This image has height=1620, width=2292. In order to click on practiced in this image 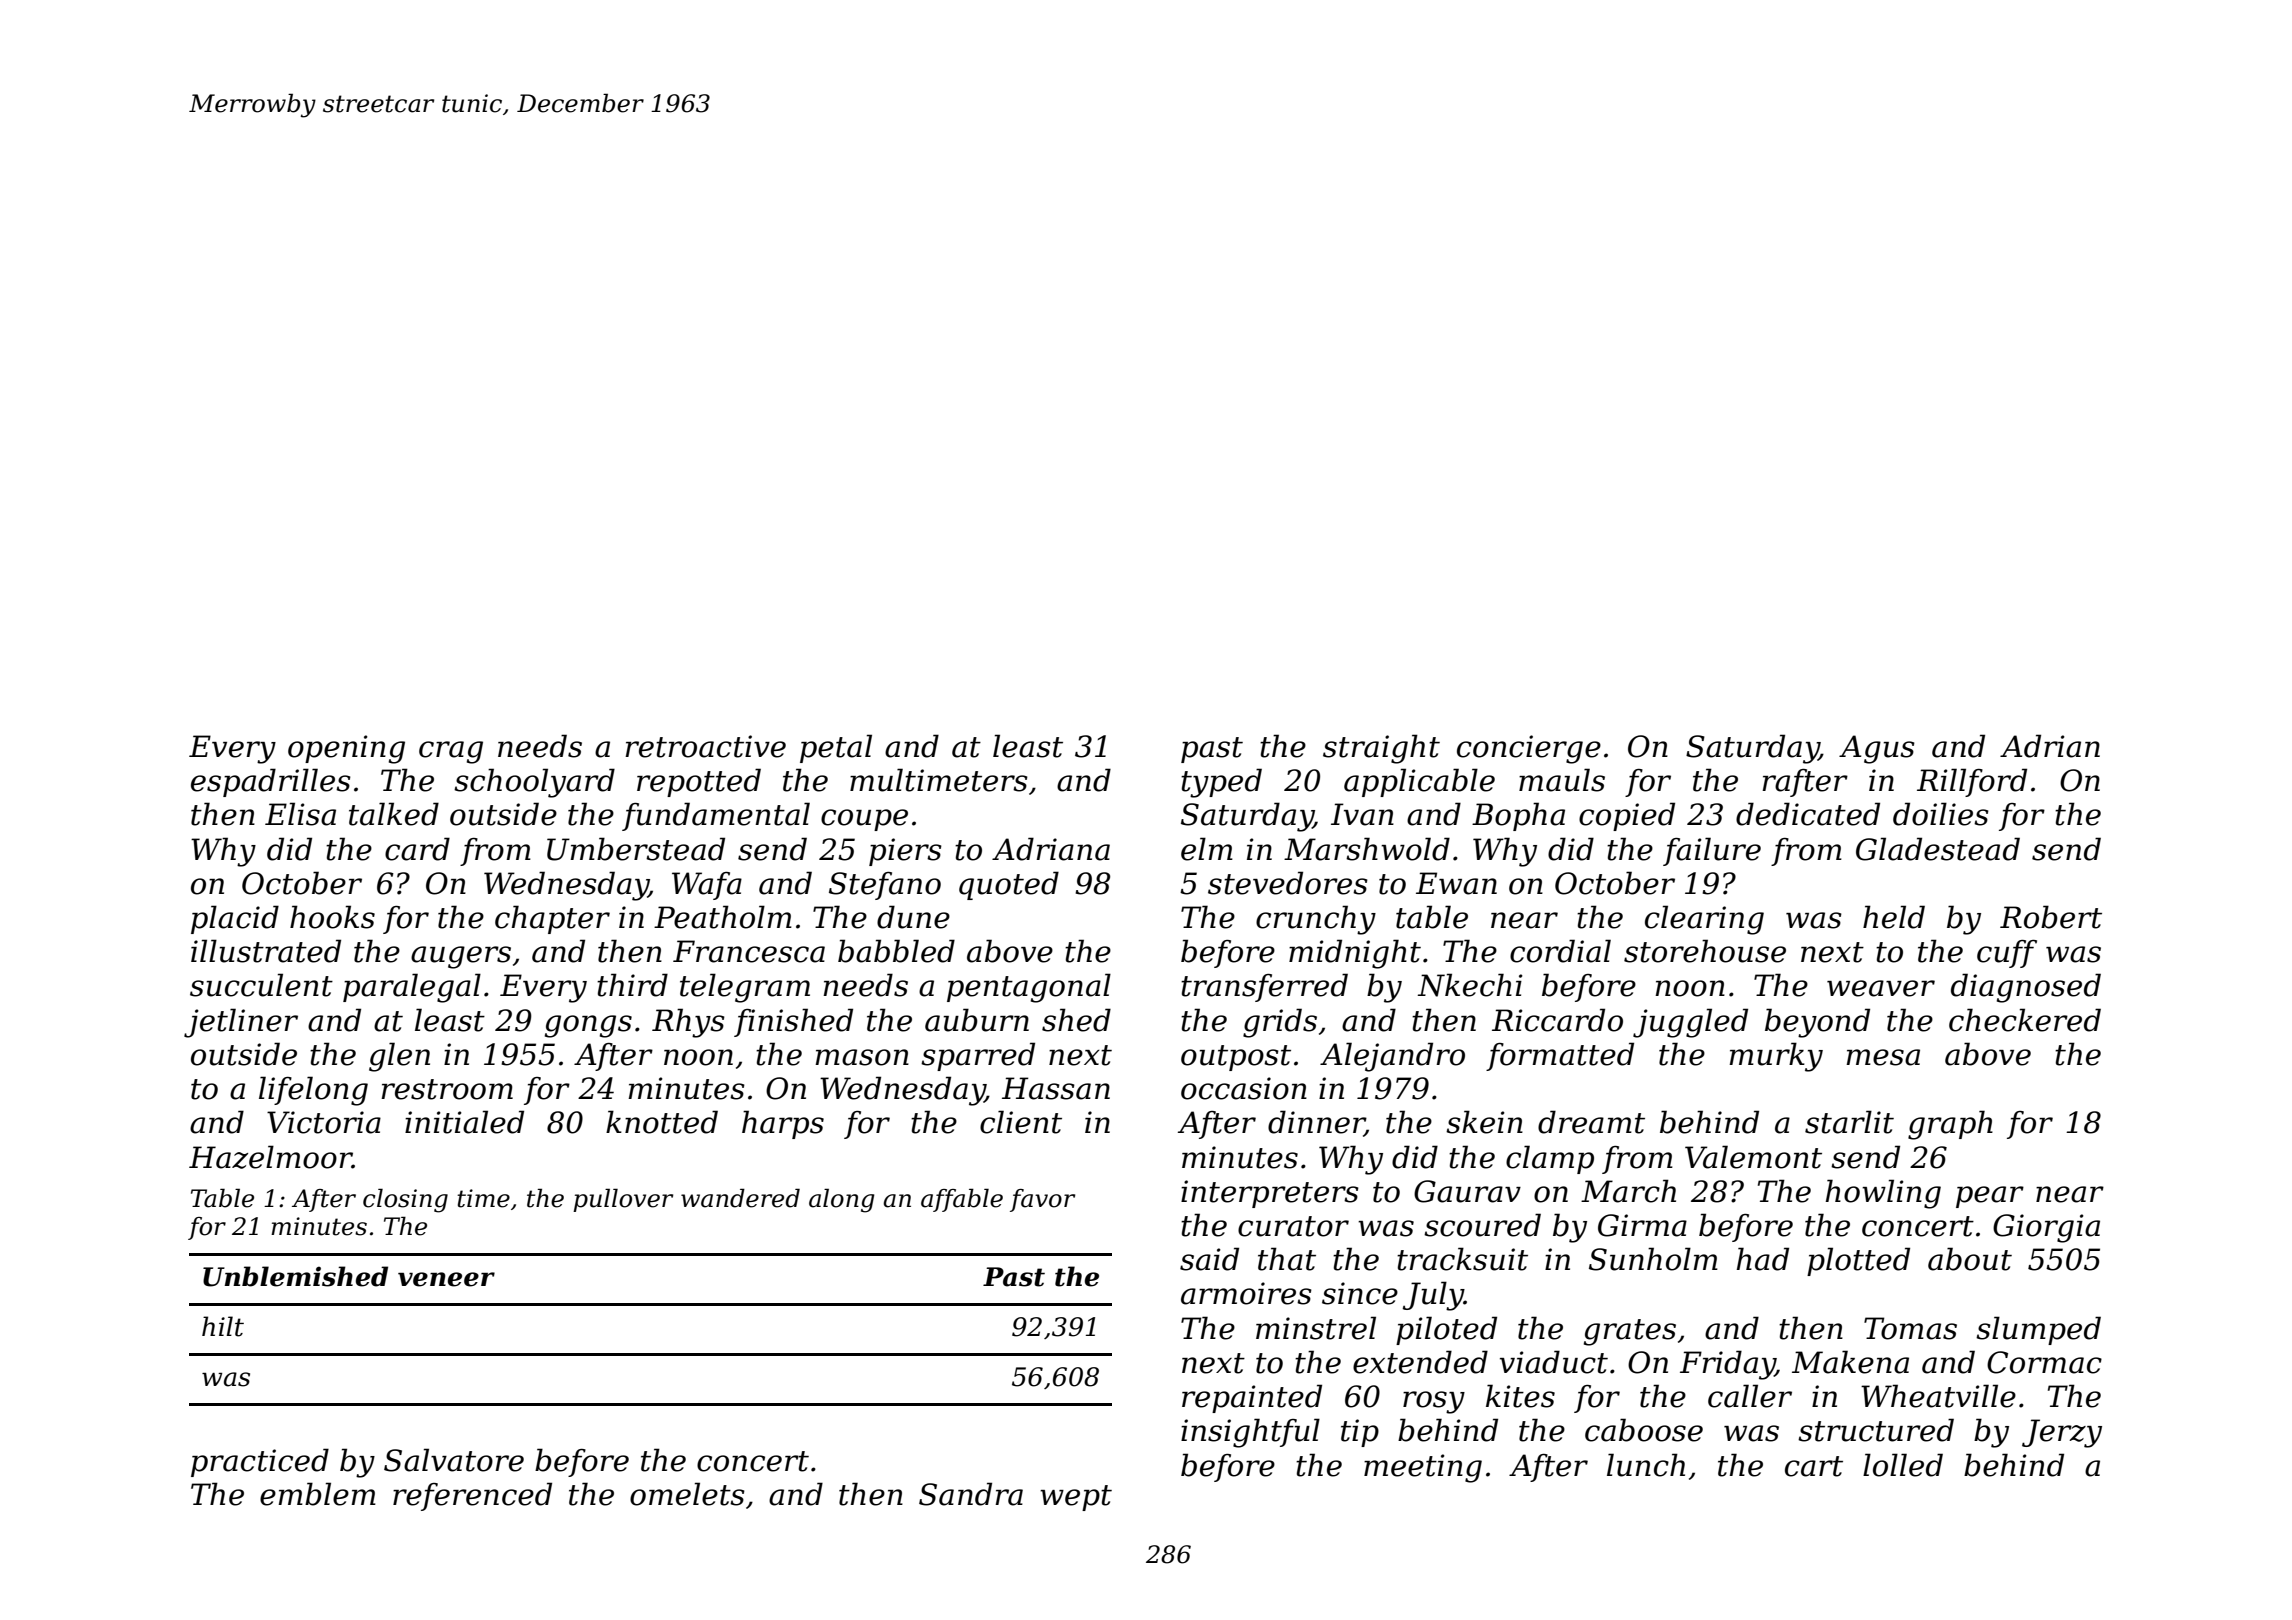, I will do `click(260, 1462)`.
